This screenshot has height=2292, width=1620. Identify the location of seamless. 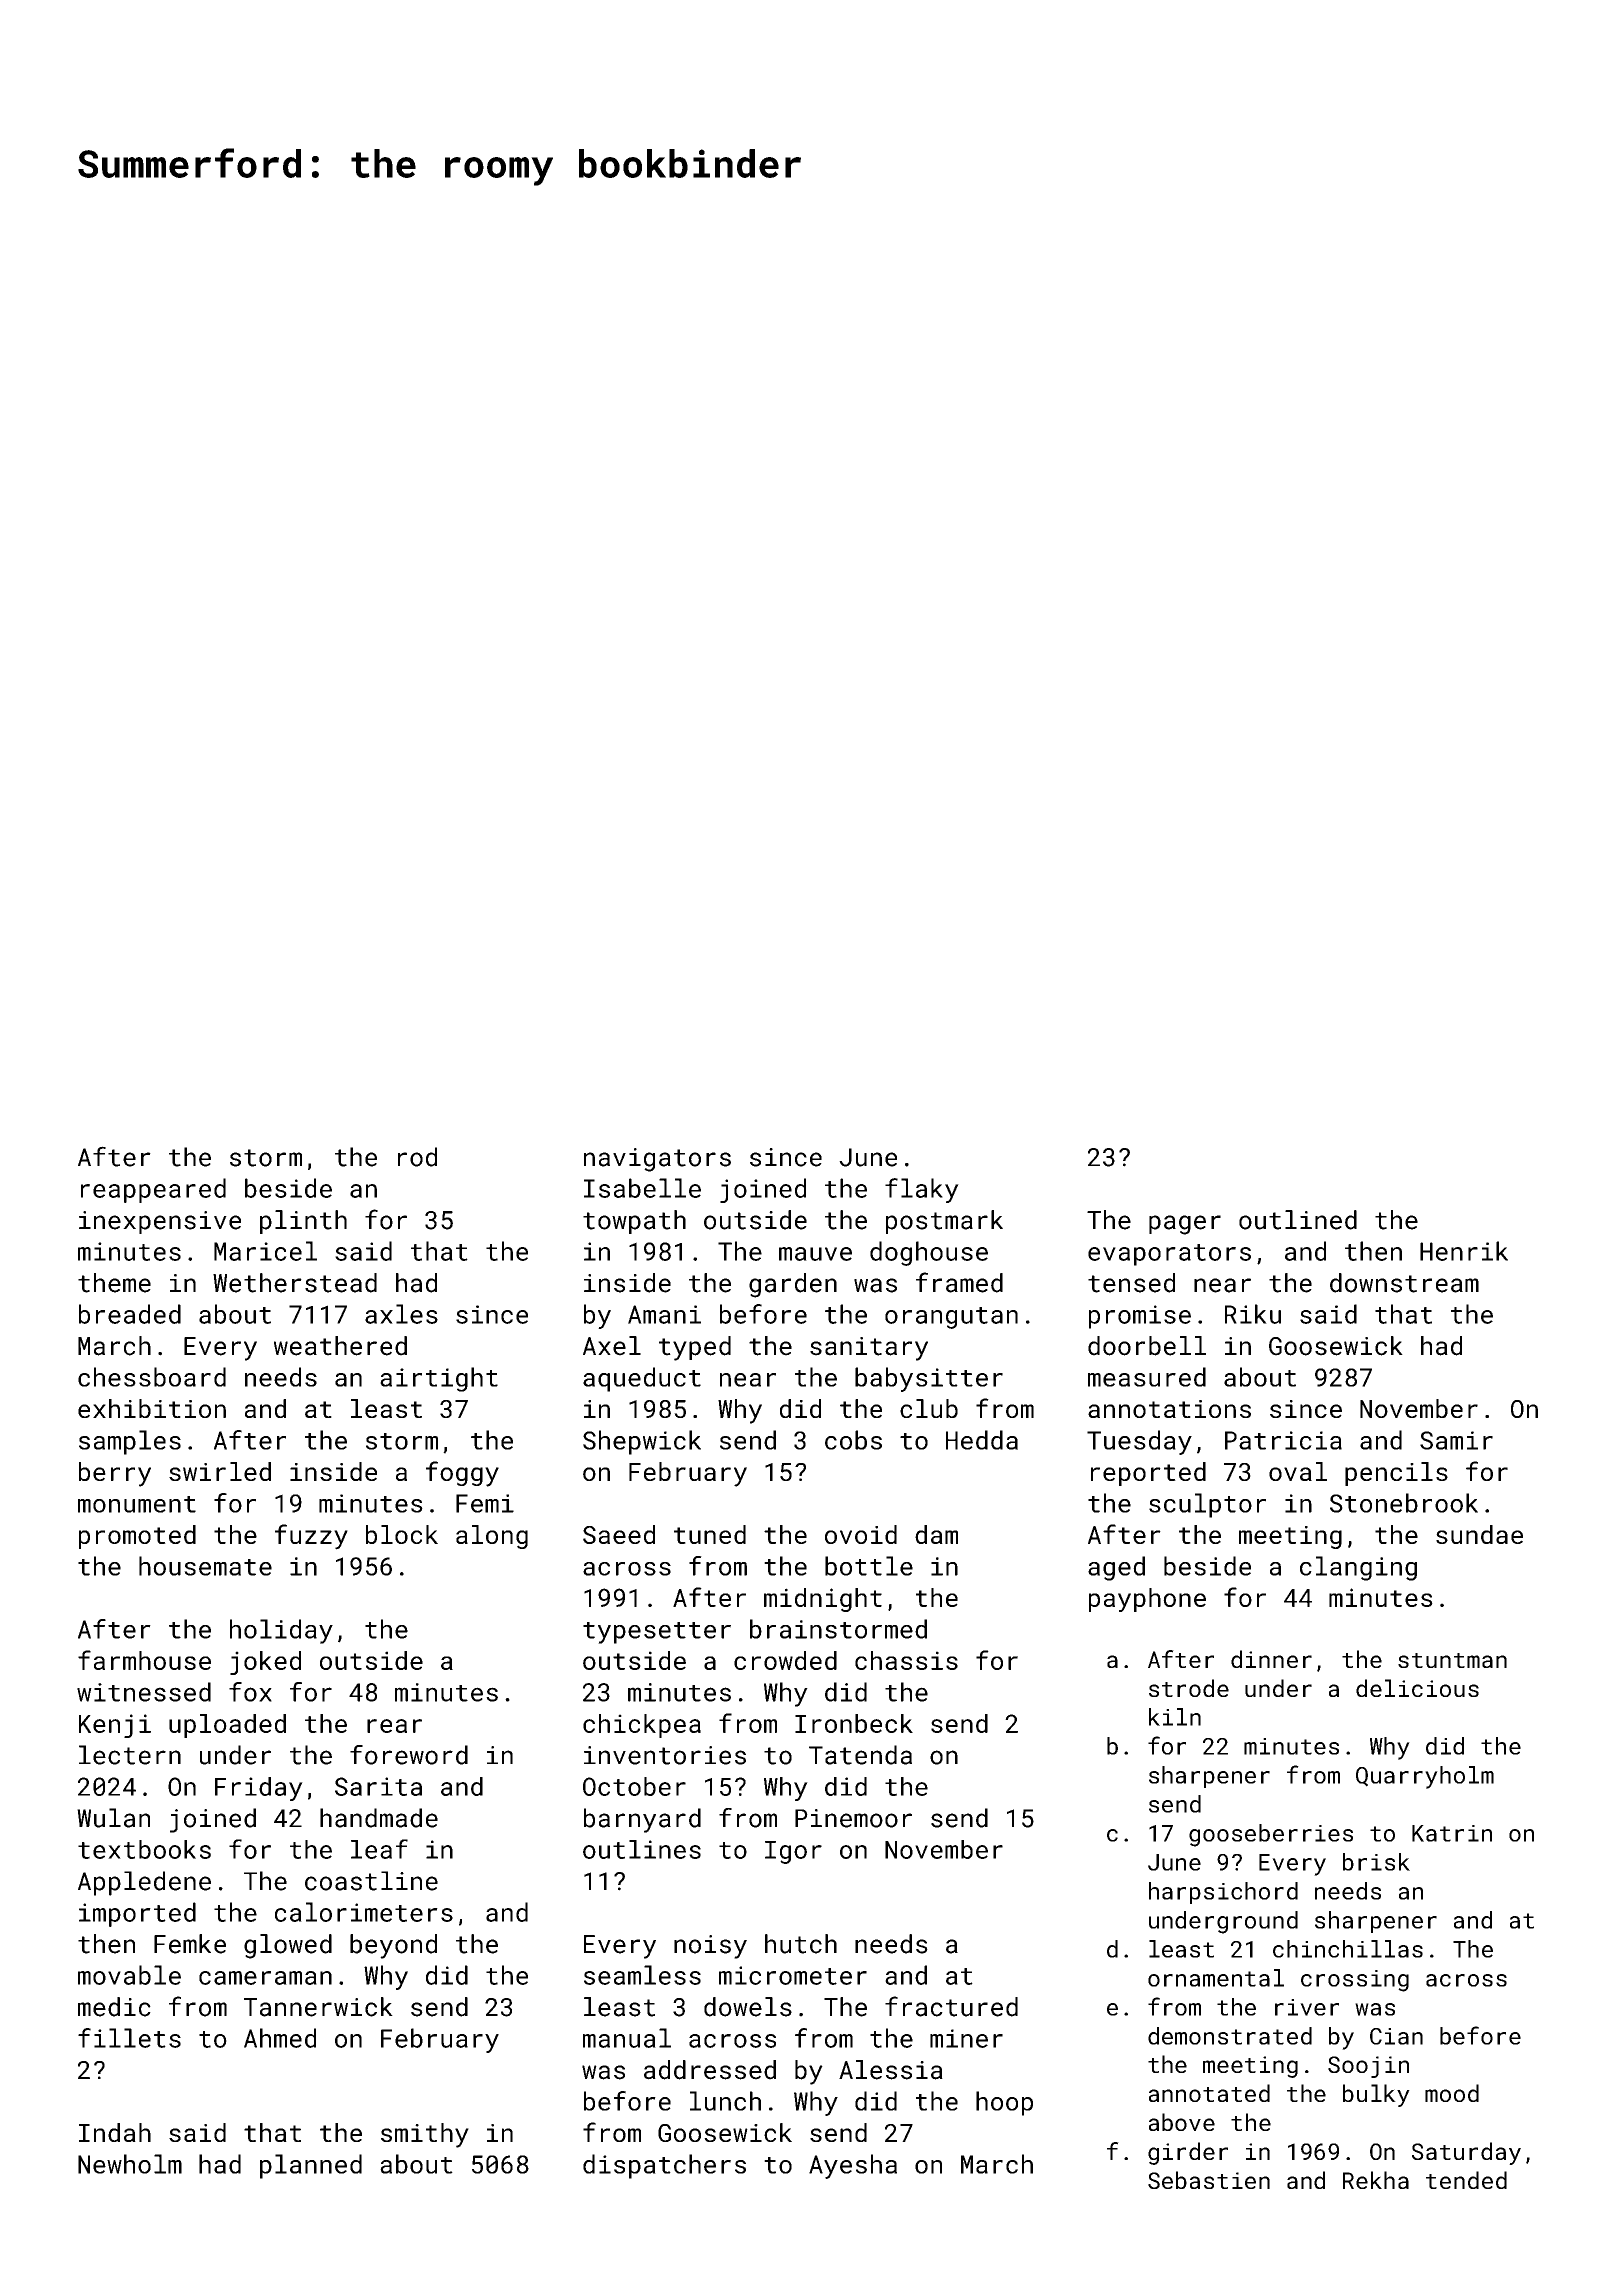
(642, 1975).
